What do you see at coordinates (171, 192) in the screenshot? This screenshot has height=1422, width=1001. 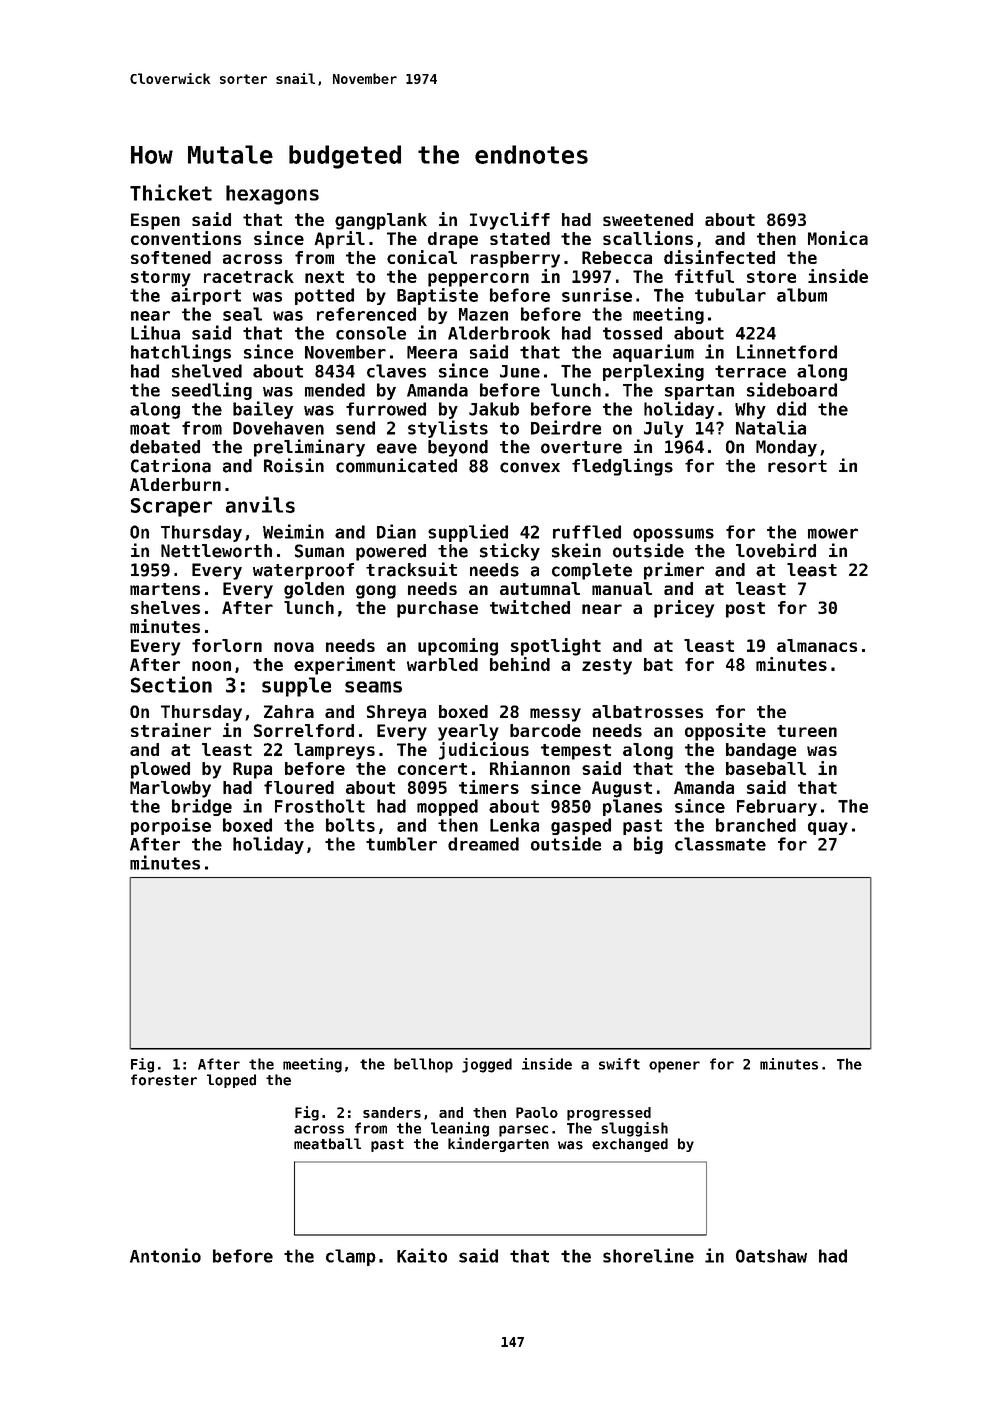 I see `Thicket` at bounding box center [171, 192].
